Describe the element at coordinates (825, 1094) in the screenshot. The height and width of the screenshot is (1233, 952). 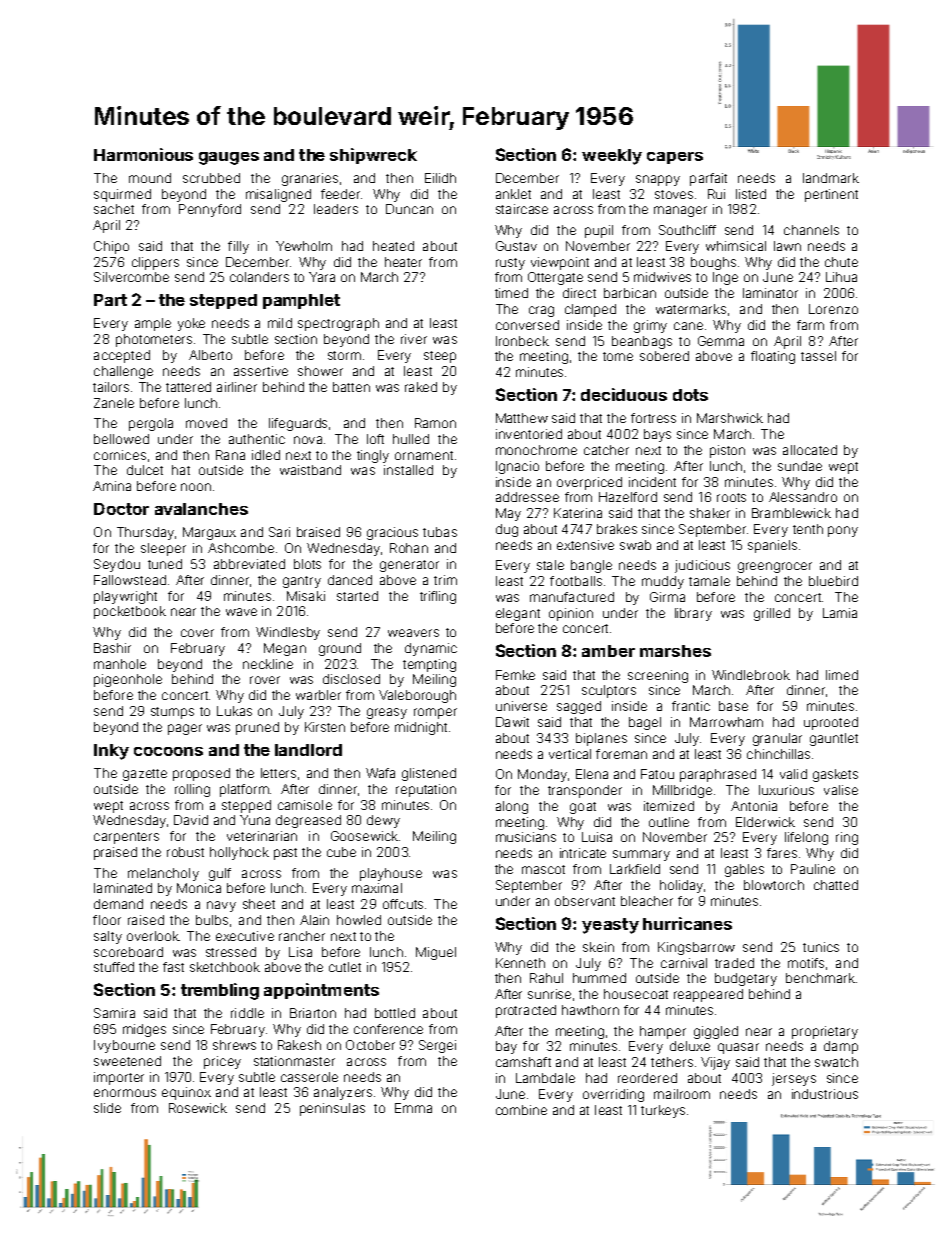
I see `industrious` at that location.
